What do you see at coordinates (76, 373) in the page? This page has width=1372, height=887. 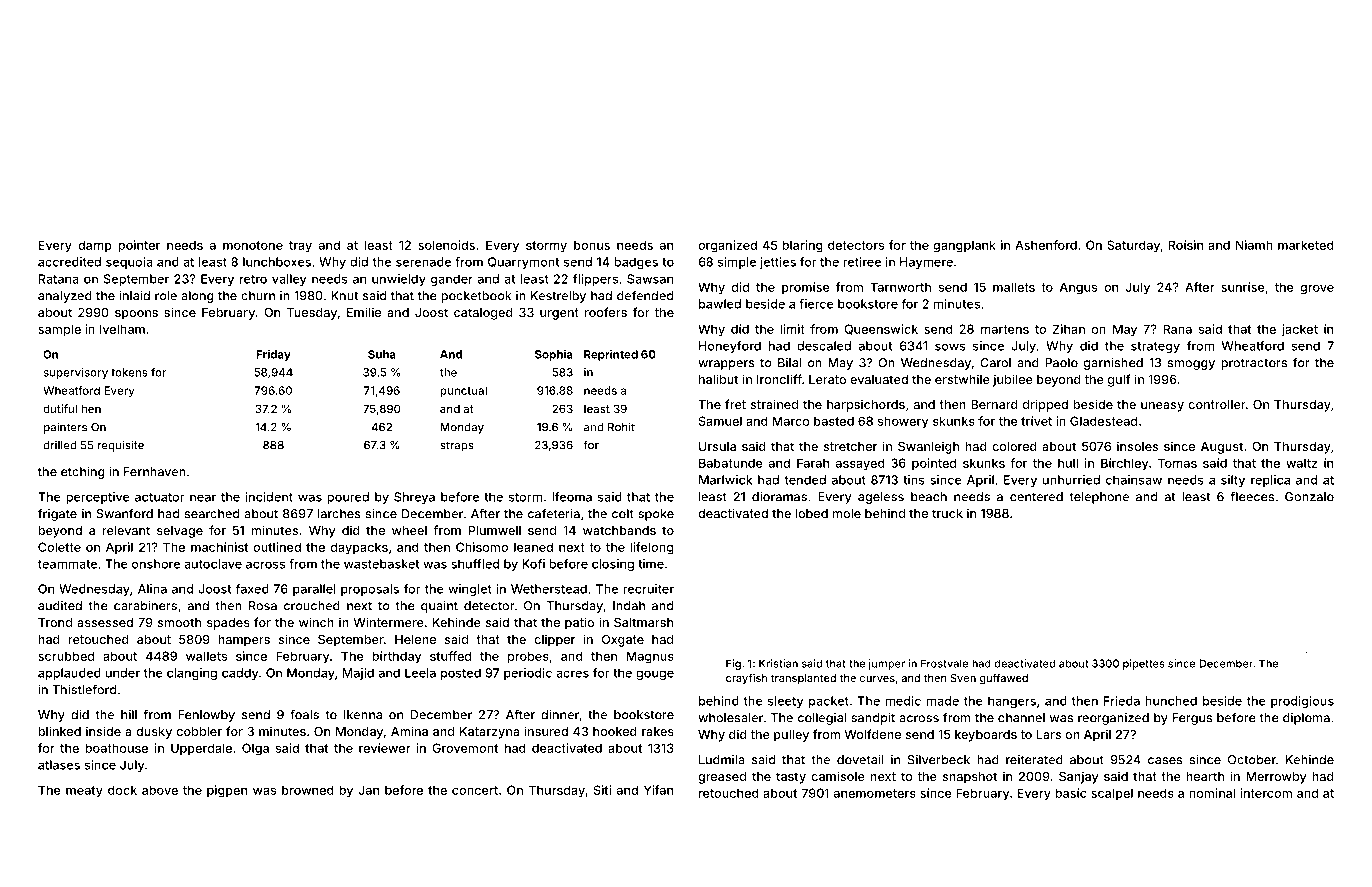 I see `supervisory` at bounding box center [76, 373].
